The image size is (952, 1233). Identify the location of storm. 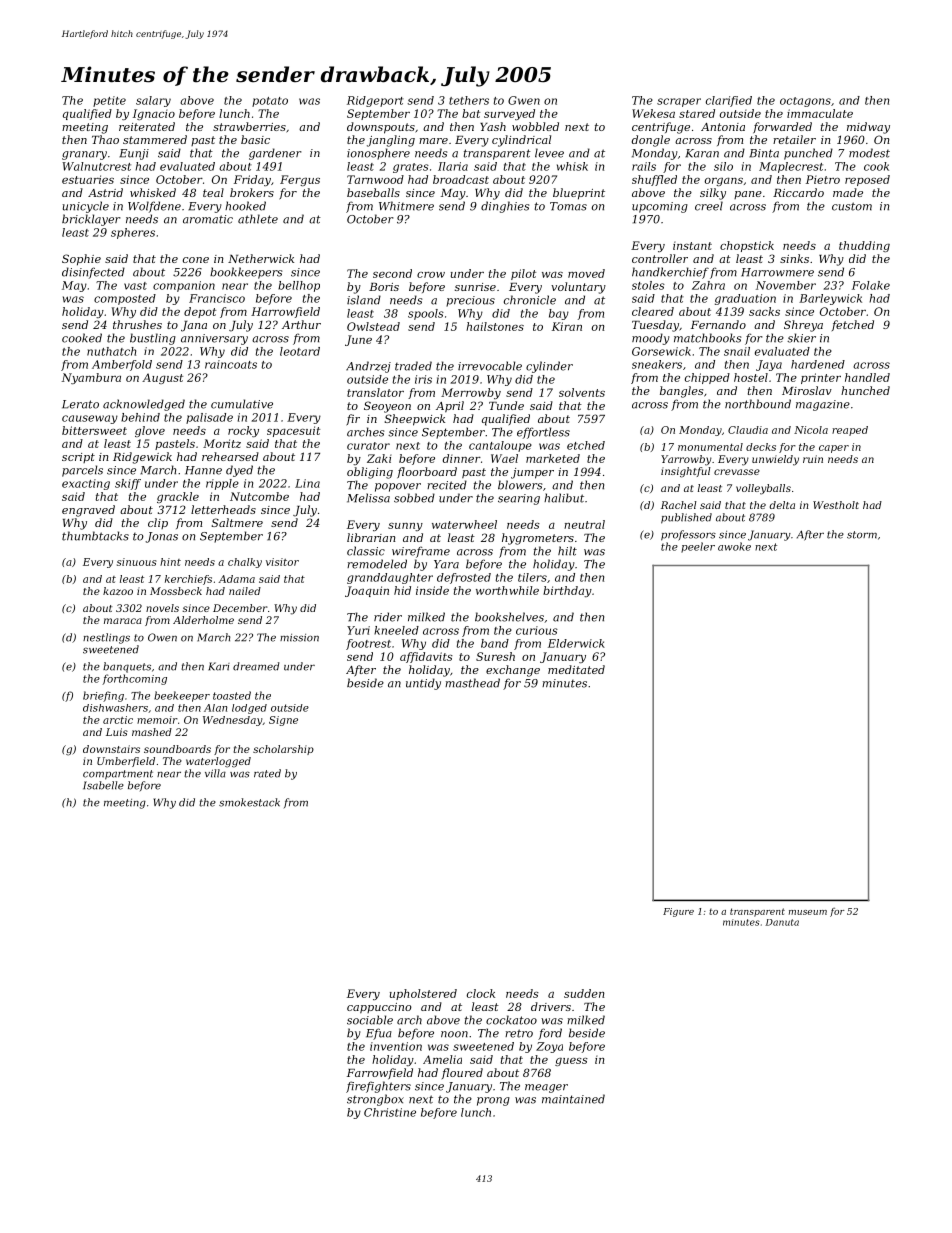
(862, 535).
